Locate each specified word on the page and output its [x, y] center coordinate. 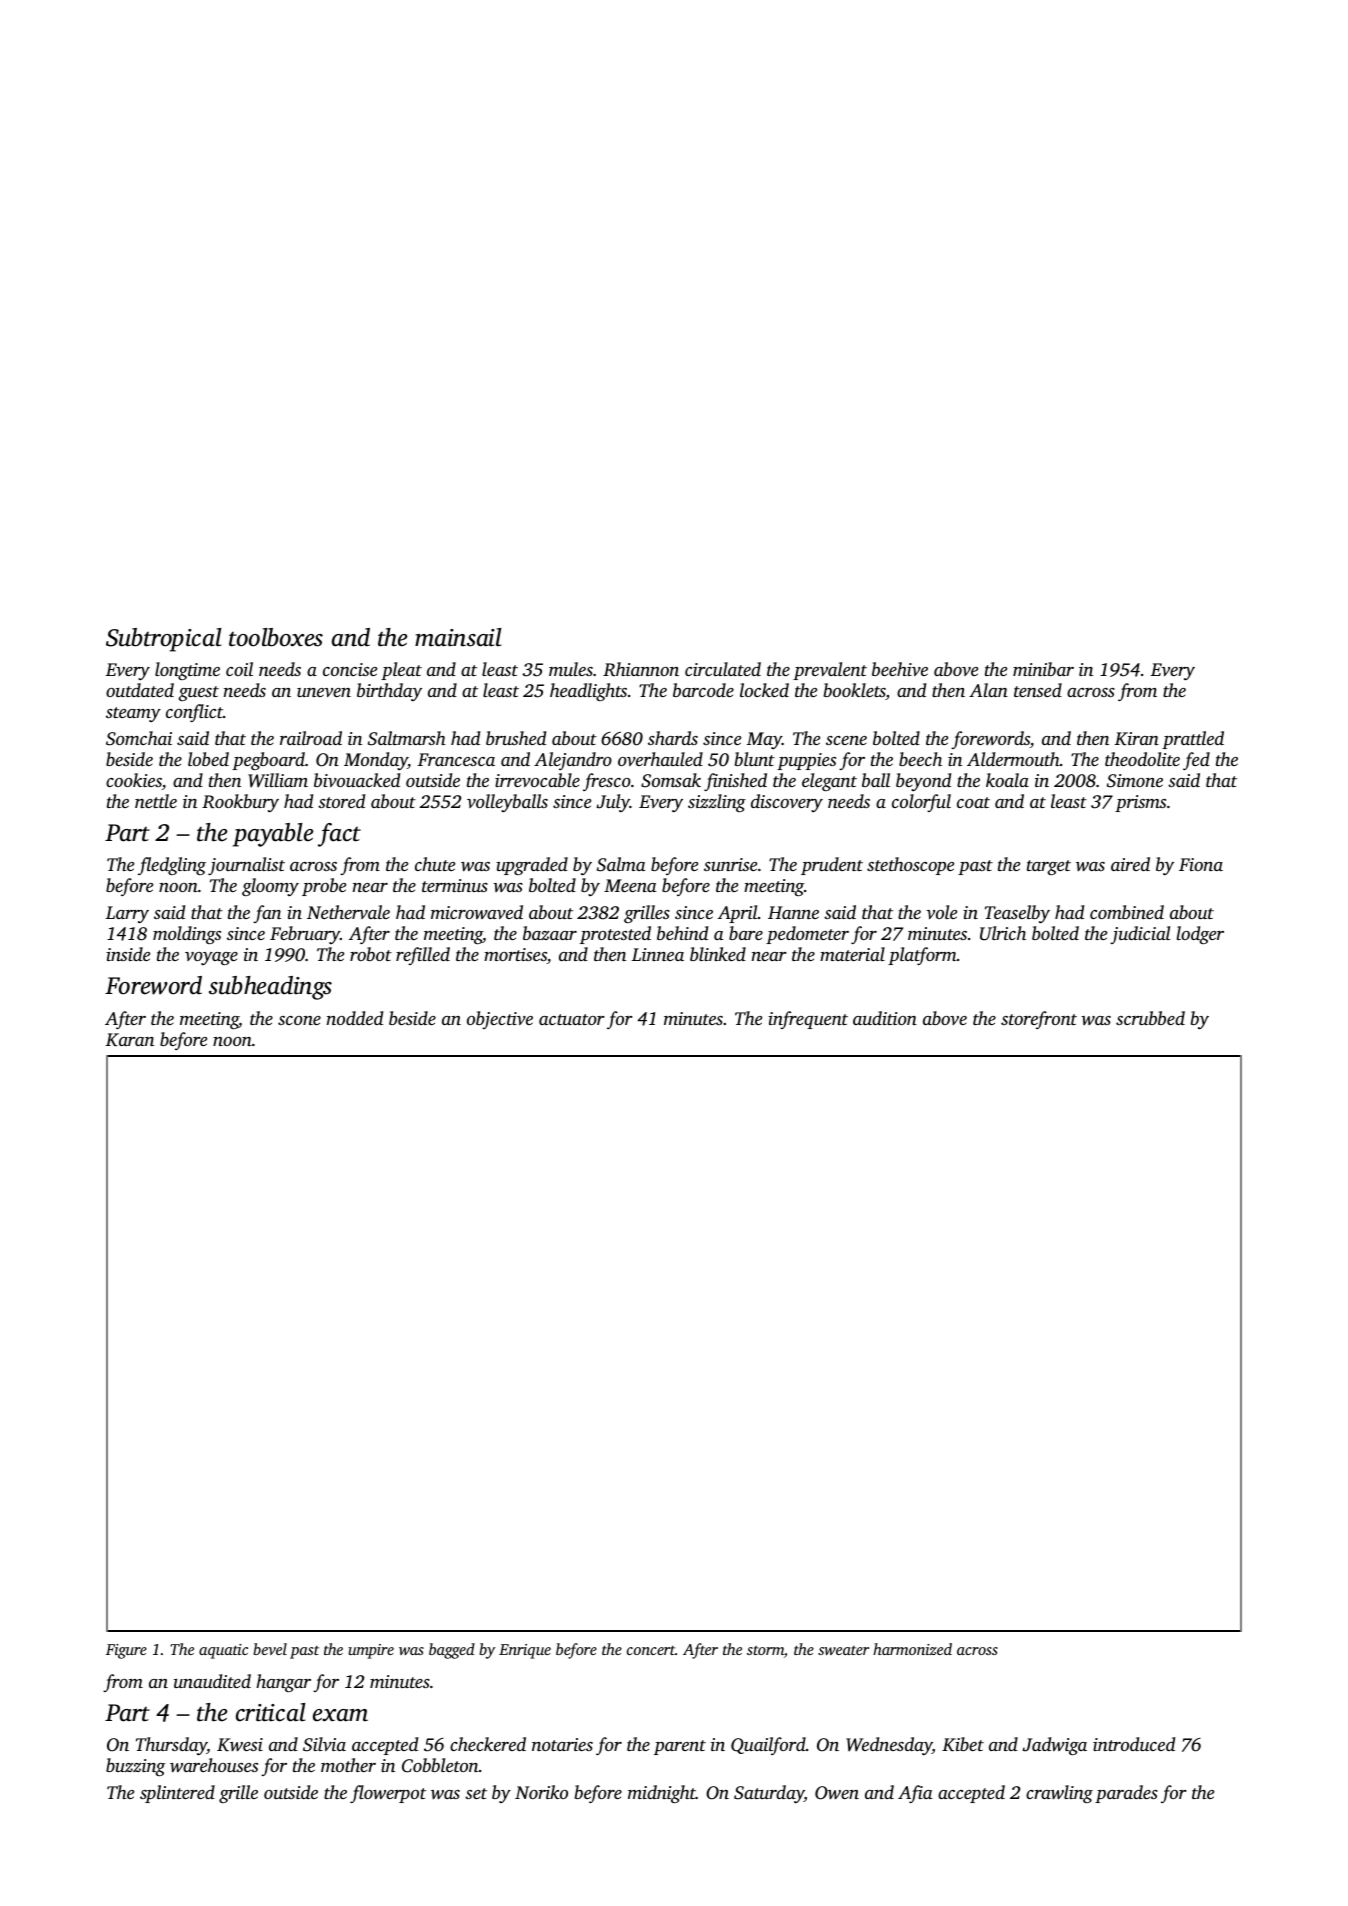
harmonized [912, 1649]
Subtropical [163, 640]
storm [765, 1650]
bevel [270, 1649]
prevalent [830, 671]
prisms [1140, 803]
